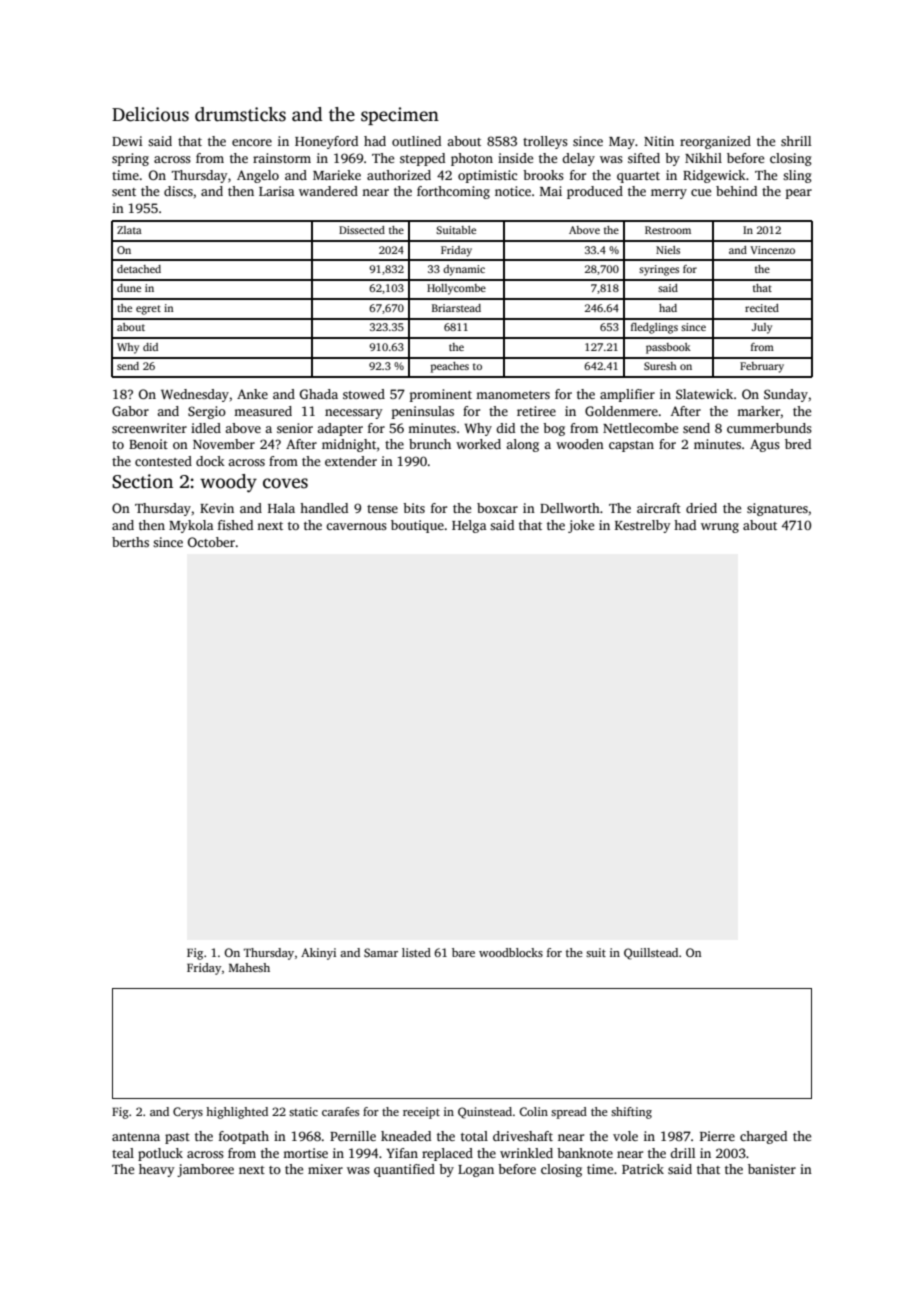 The image size is (924, 1308). What do you see at coordinates (123, 1153) in the page?
I see `teal` at bounding box center [123, 1153].
